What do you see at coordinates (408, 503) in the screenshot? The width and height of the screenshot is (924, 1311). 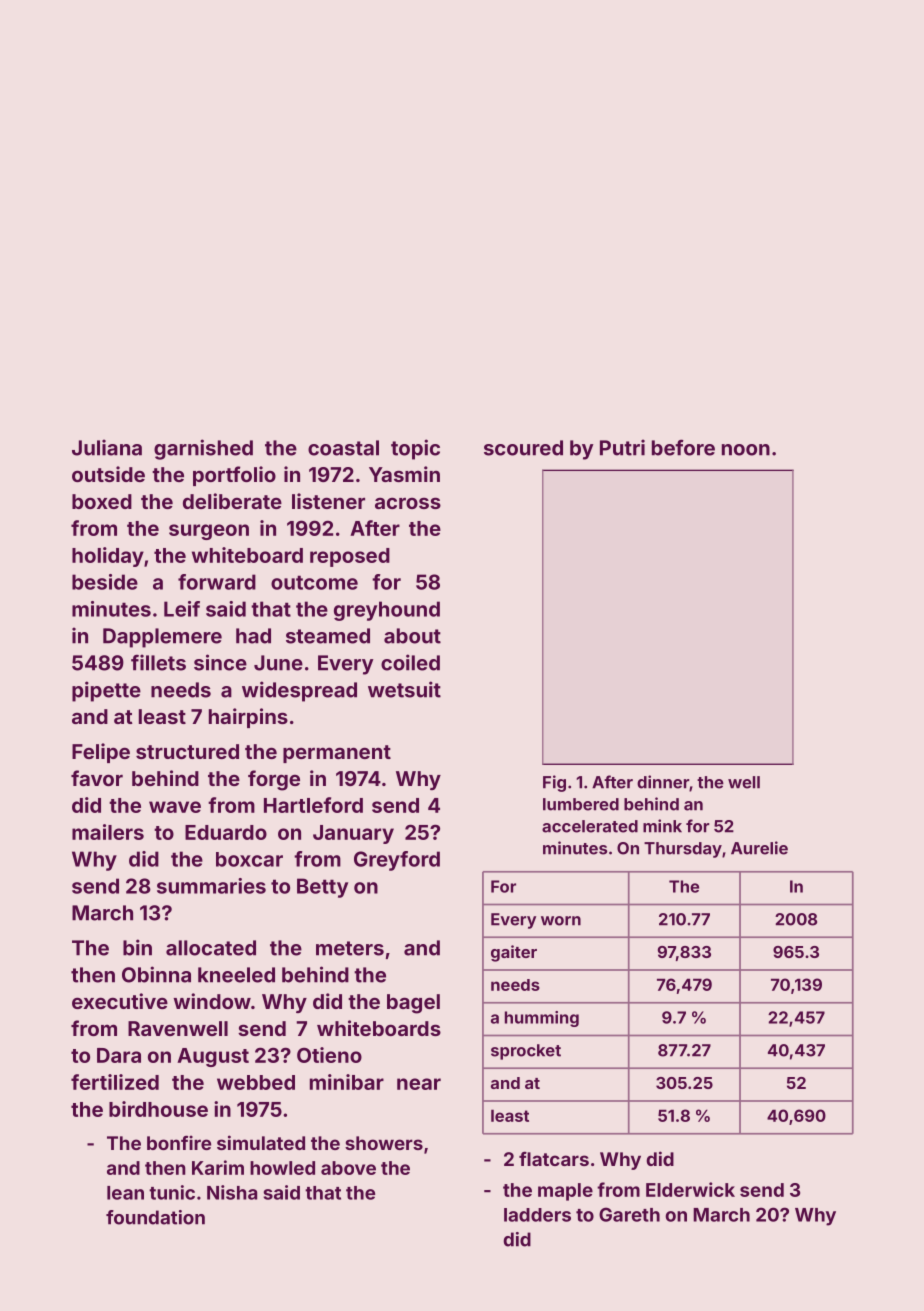 I see `across` at bounding box center [408, 503].
